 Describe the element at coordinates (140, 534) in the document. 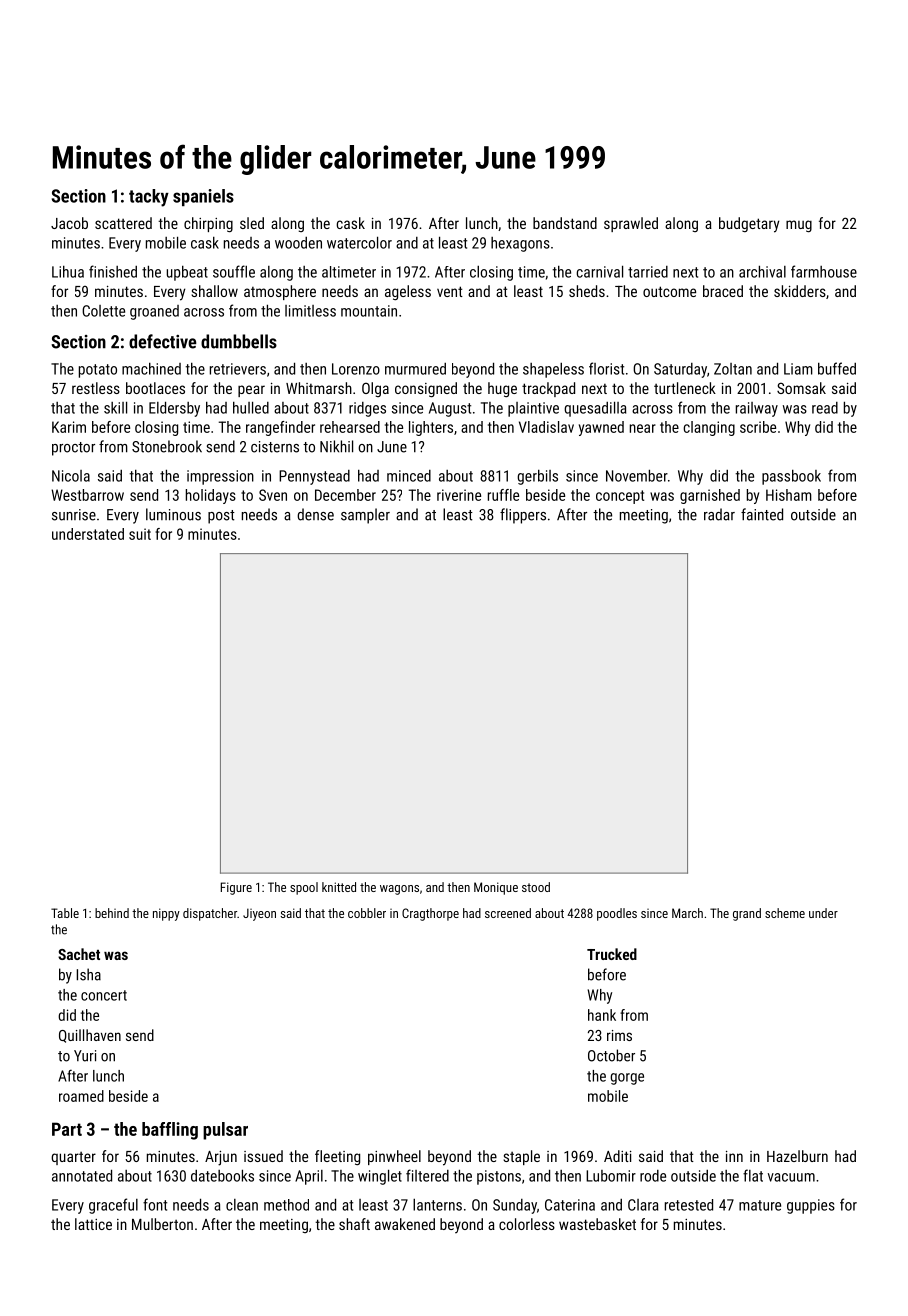

I see `suit` at that location.
